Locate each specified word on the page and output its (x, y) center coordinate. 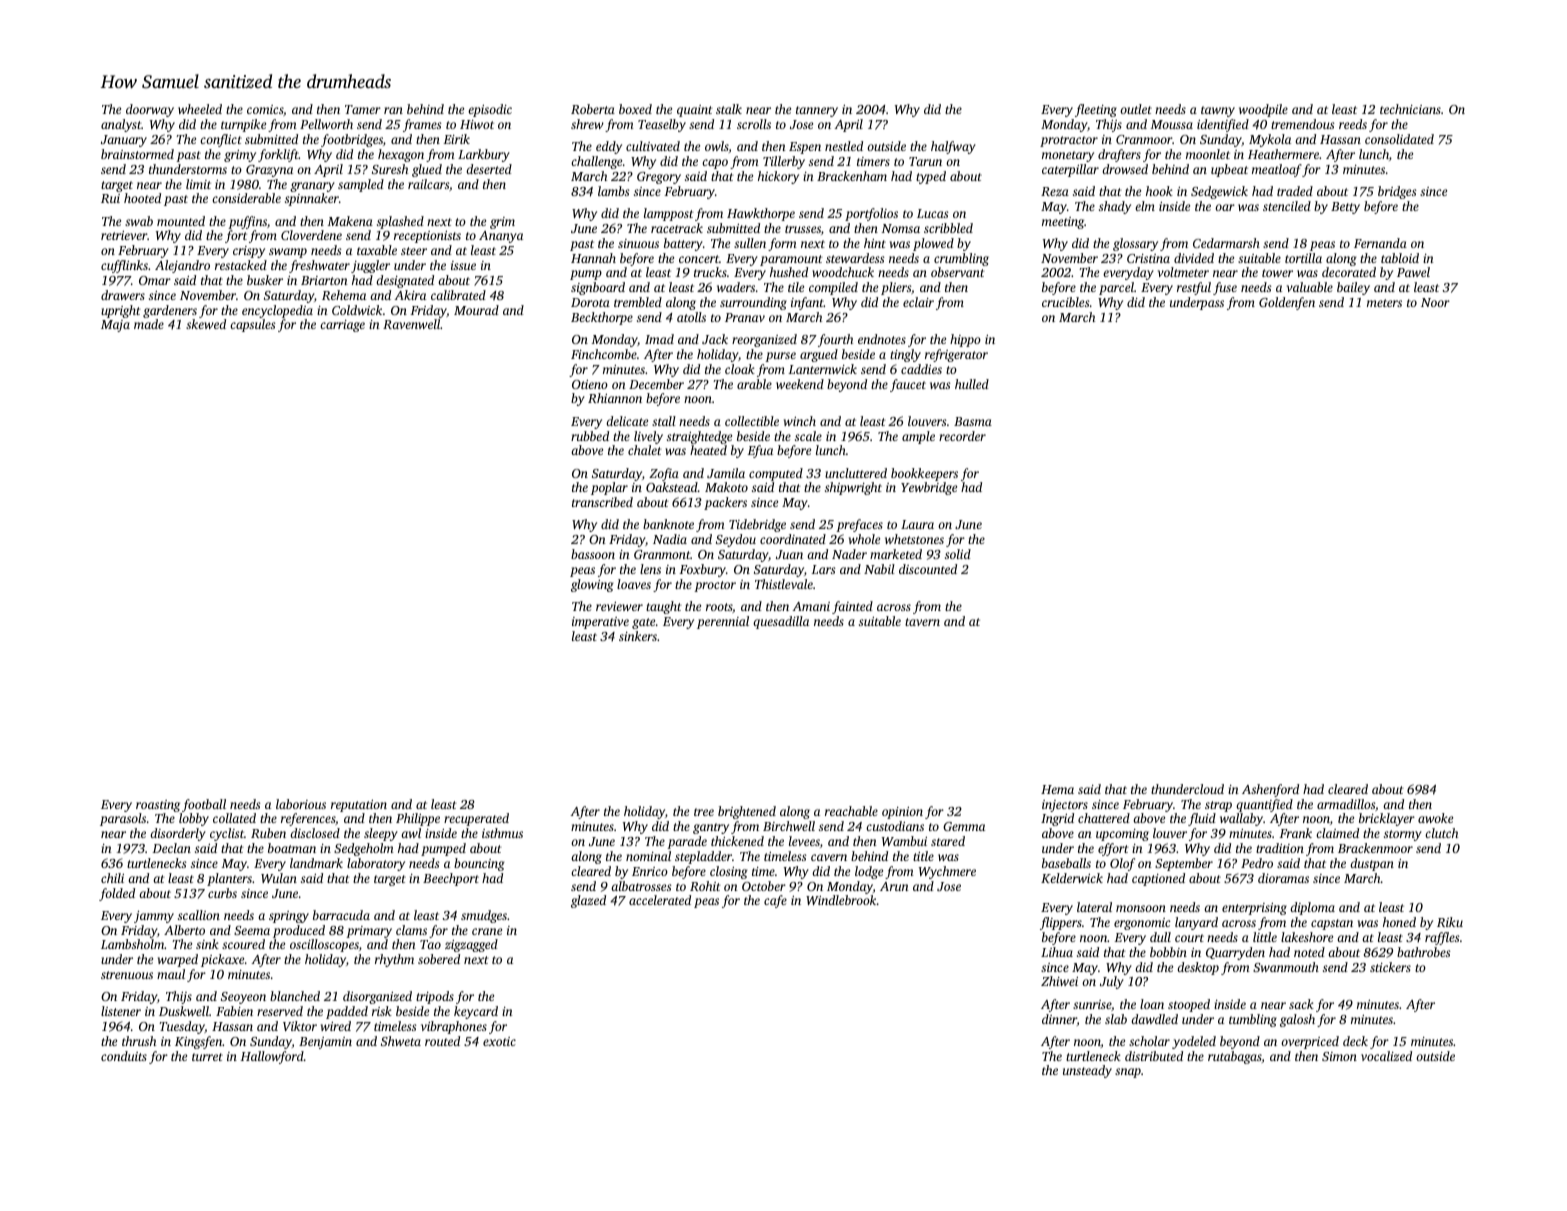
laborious (301, 804)
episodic (490, 110)
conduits (124, 1056)
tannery (817, 111)
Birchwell (789, 826)
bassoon (593, 554)
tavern (922, 622)
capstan (1332, 924)
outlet (1136, 109)
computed (776, 474)
